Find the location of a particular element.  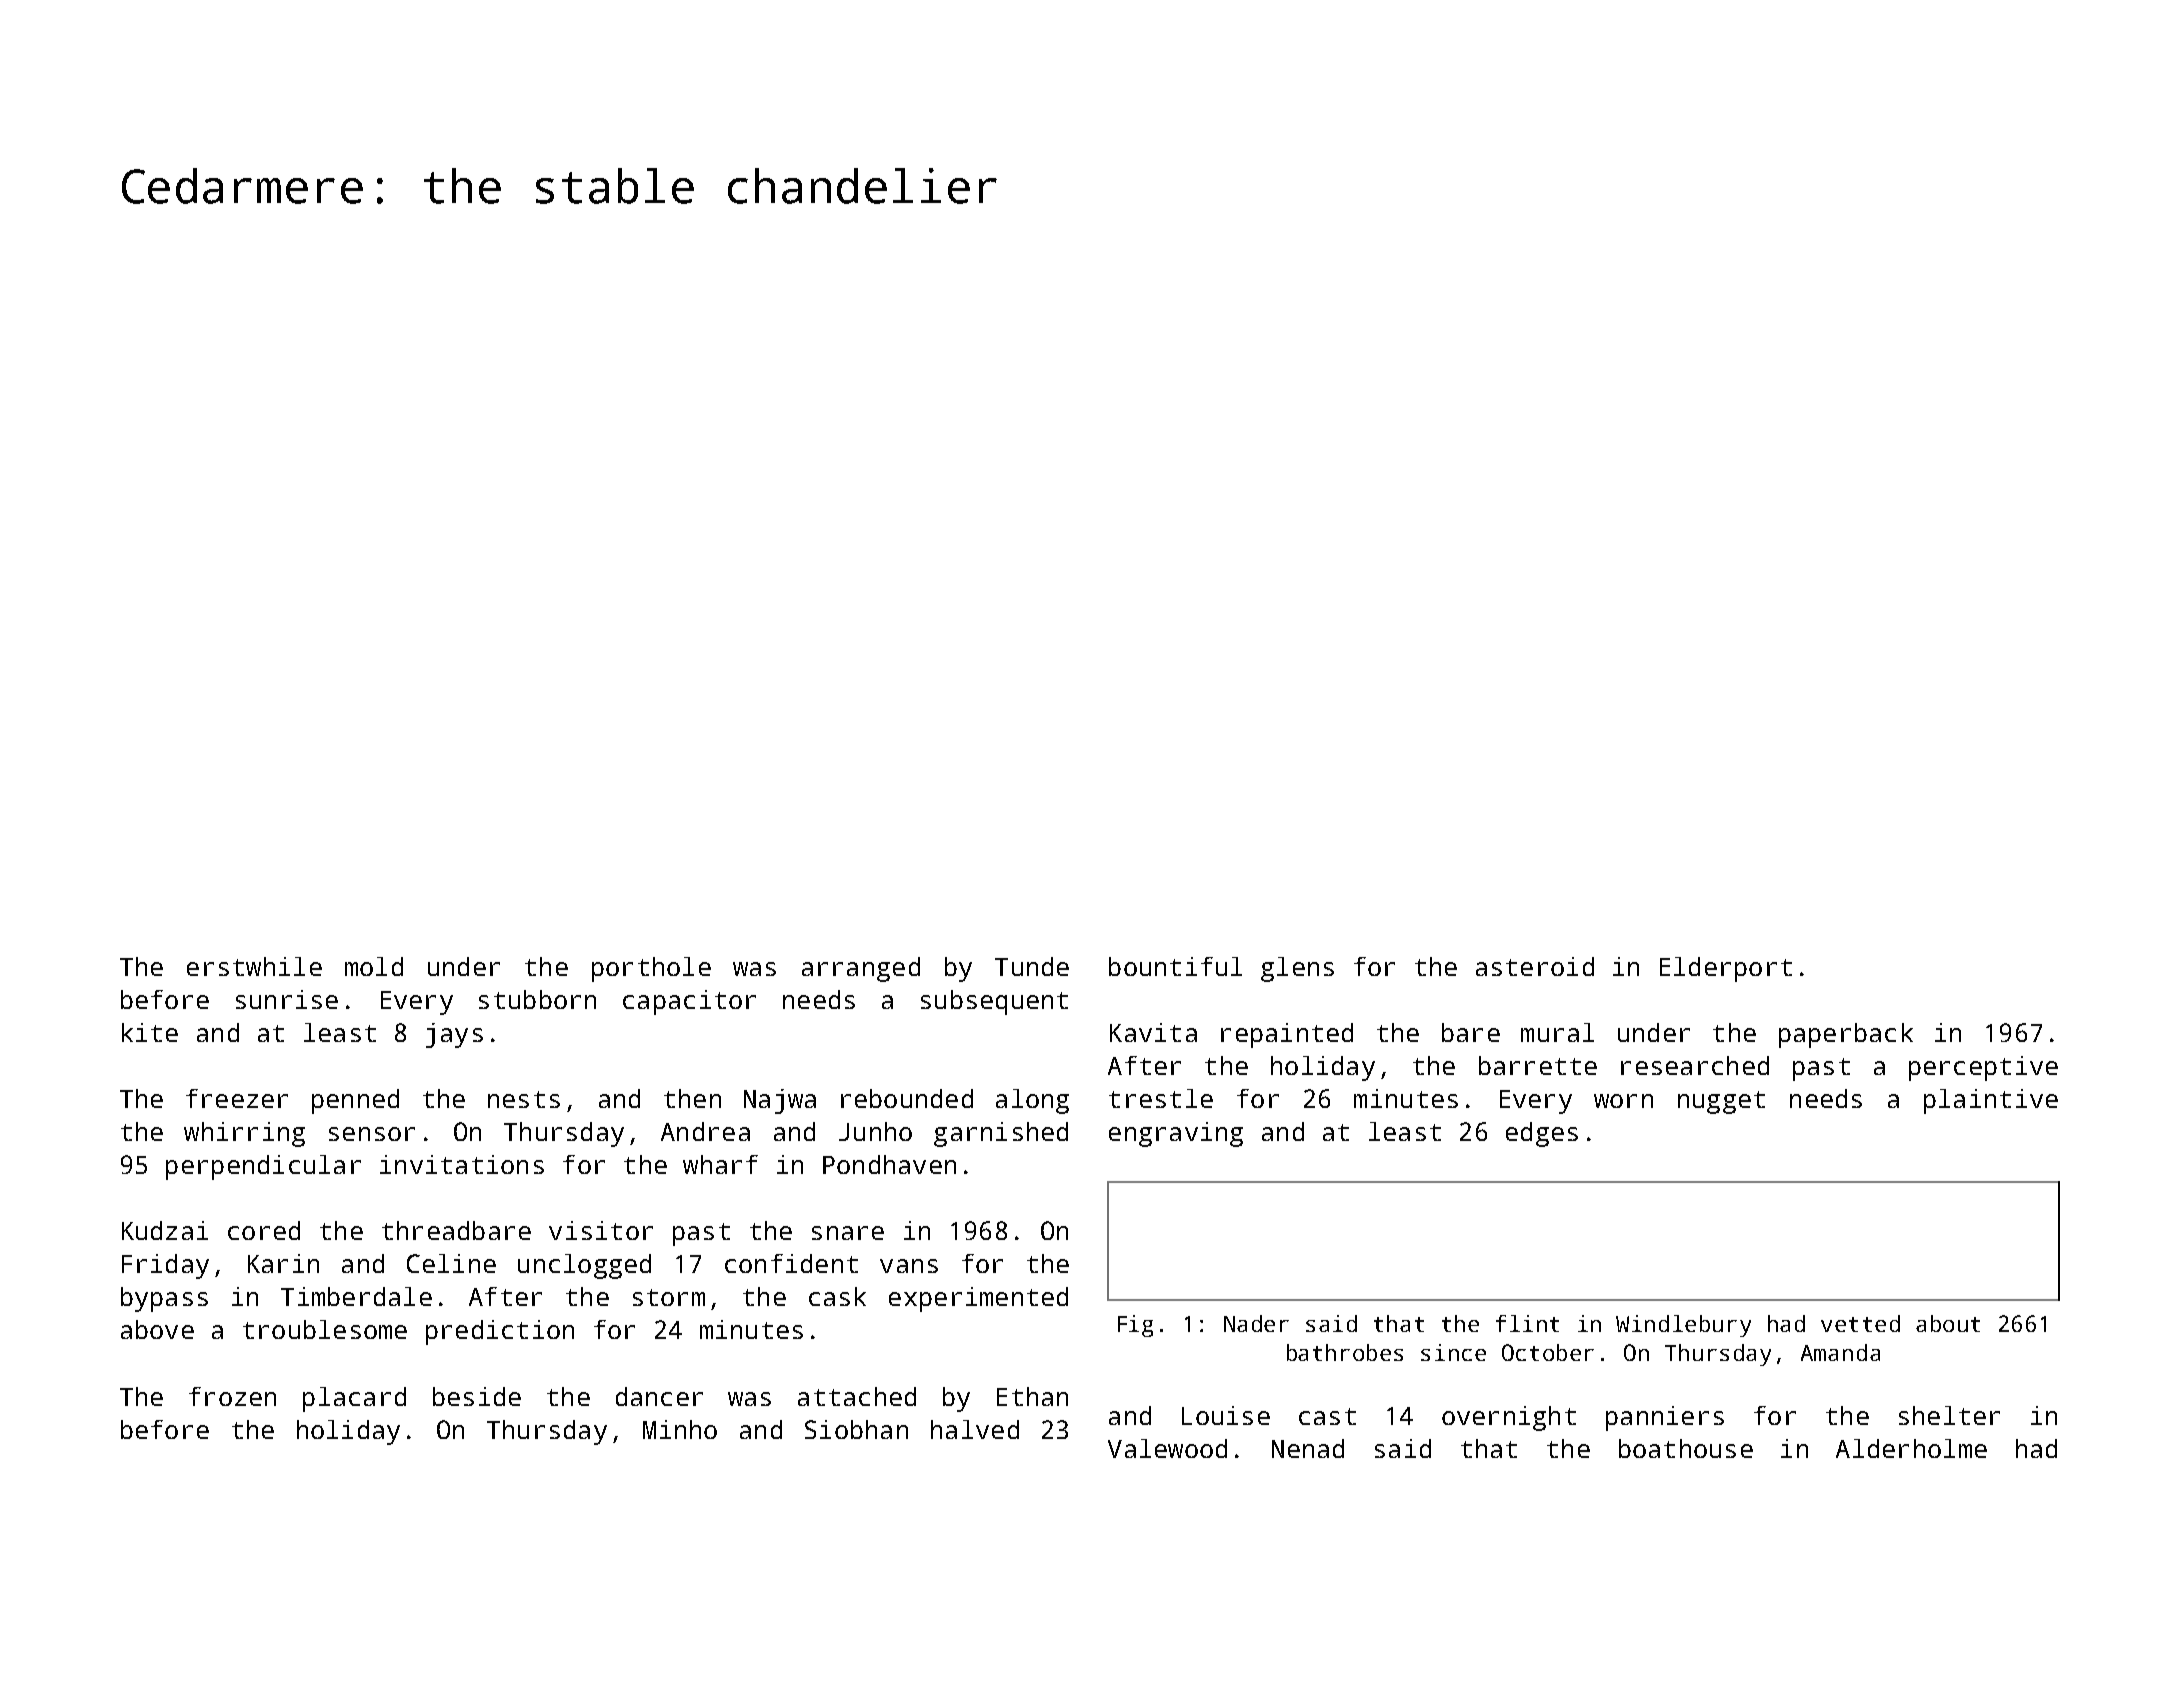

capacitor is located at coordinates (689, 1002).
